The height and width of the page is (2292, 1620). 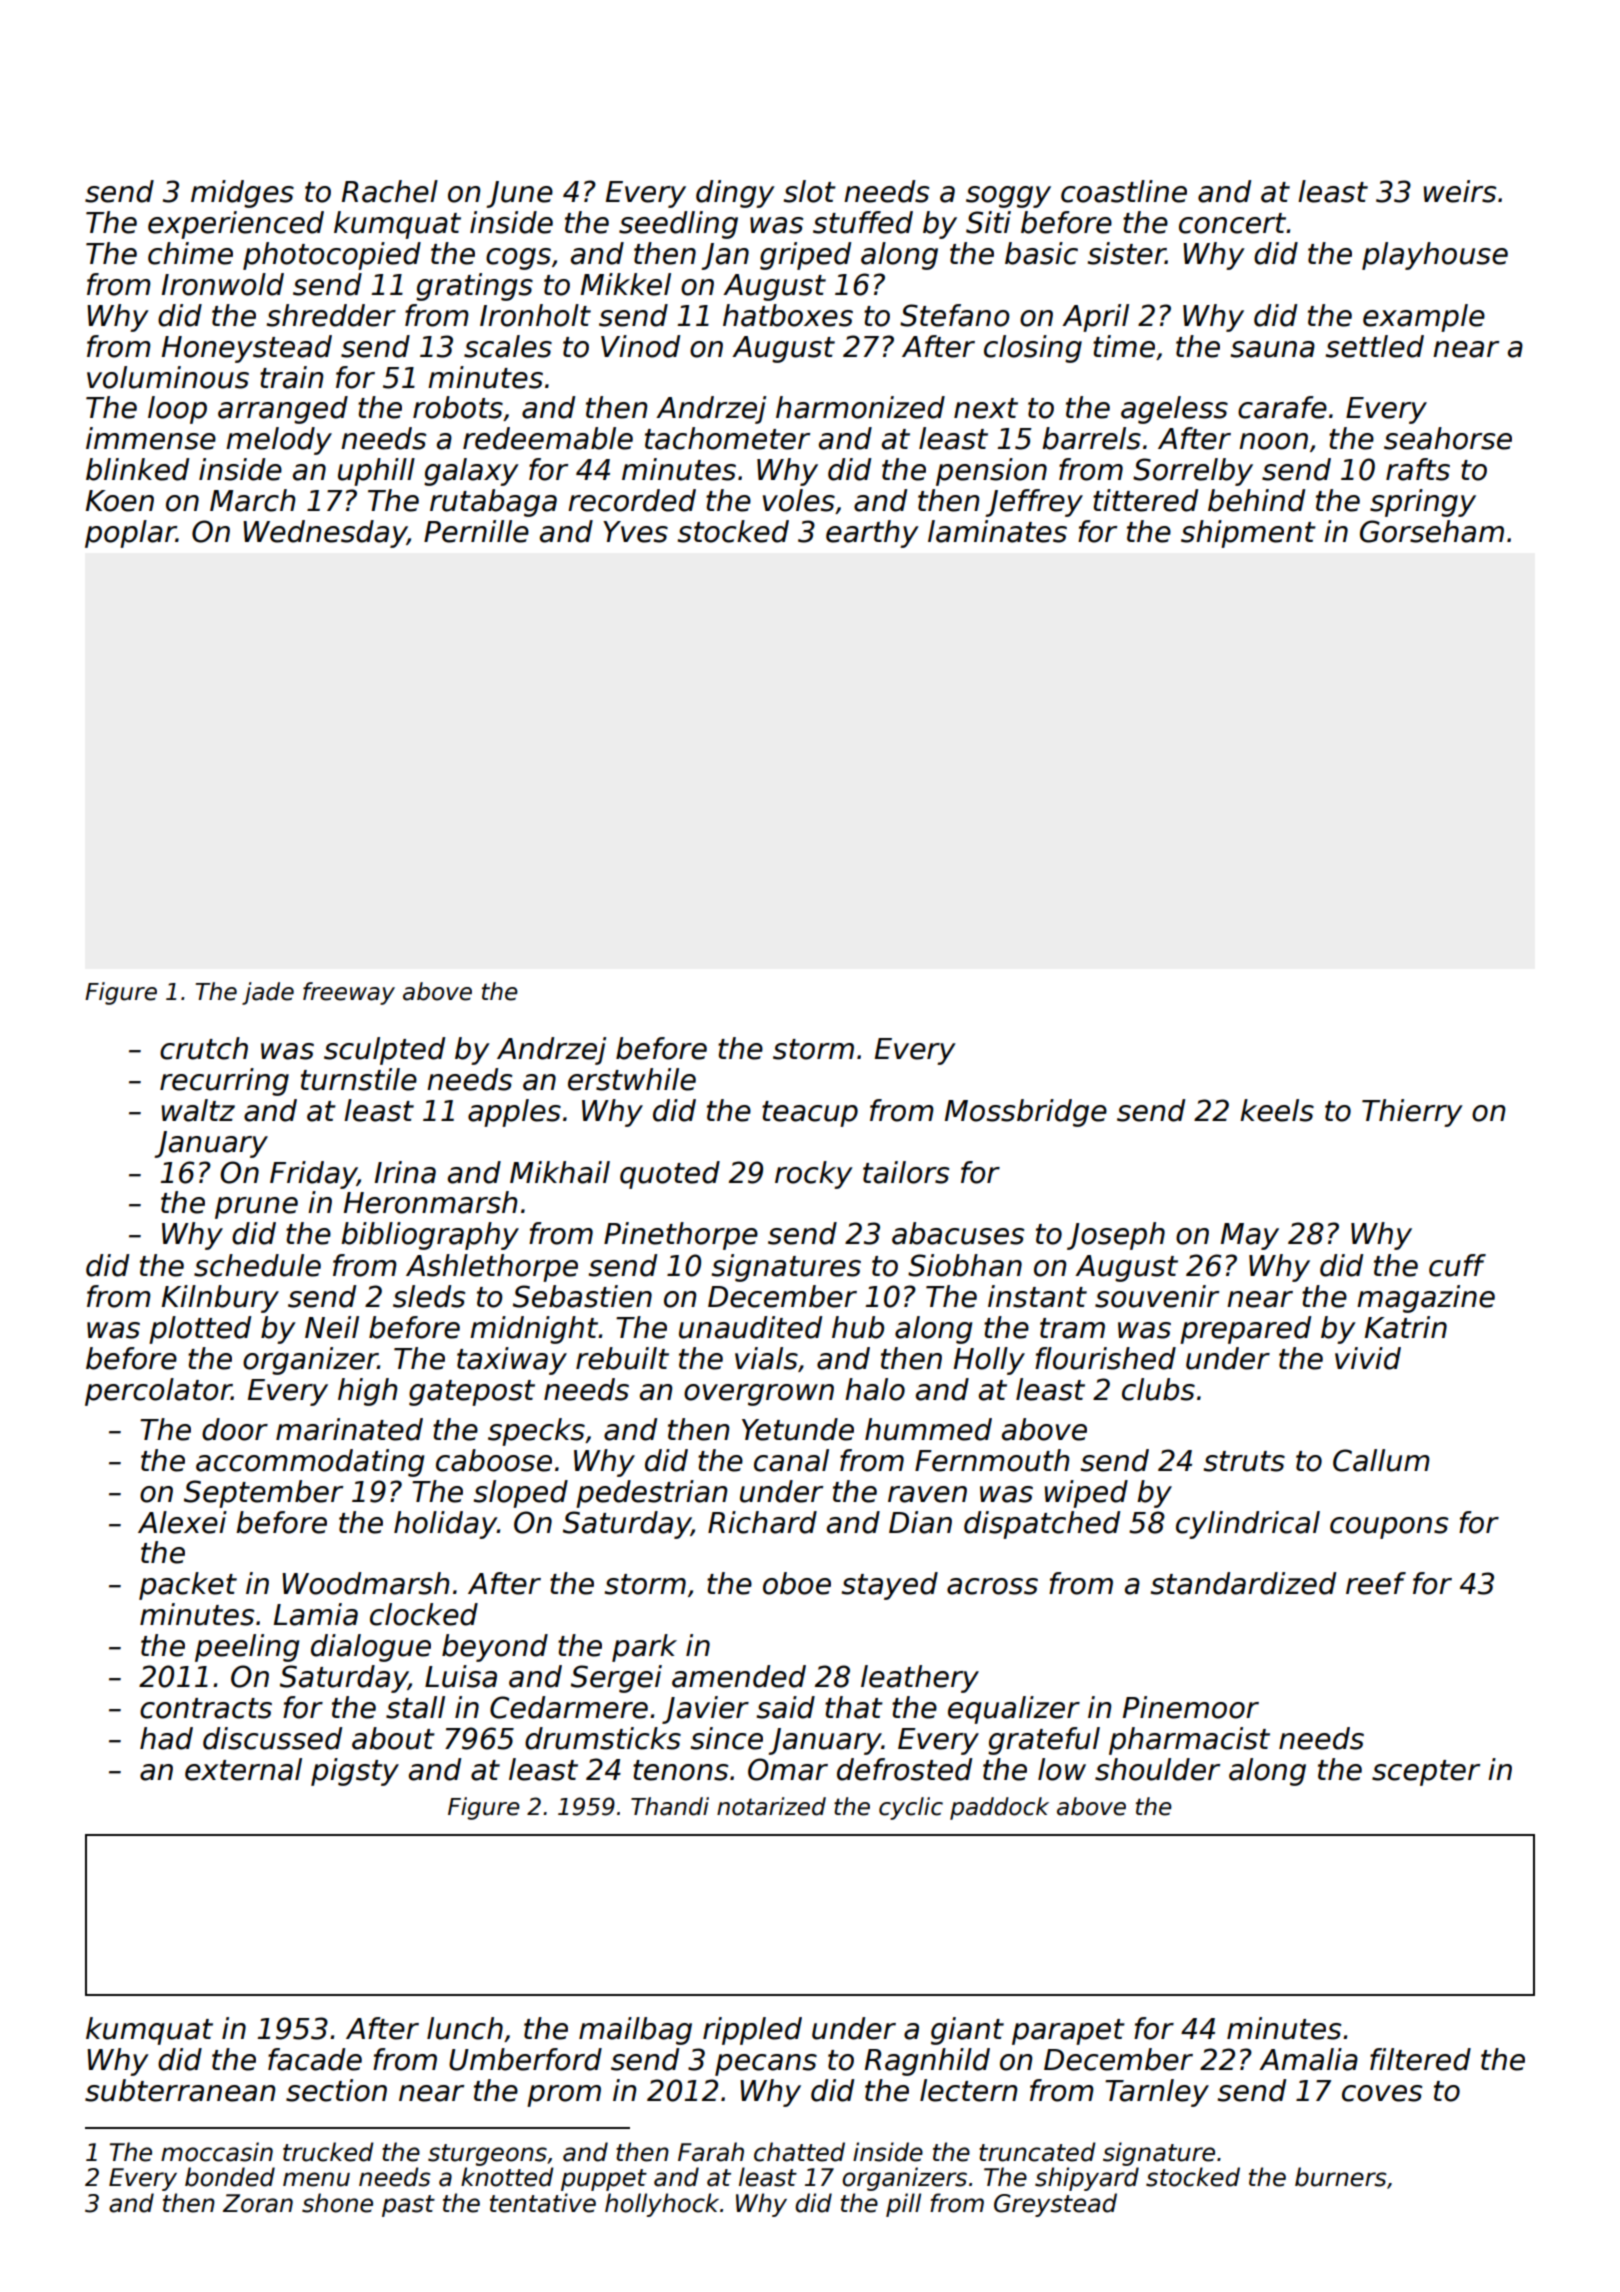 I want to click on Yves, so click(x=635, y=532).
